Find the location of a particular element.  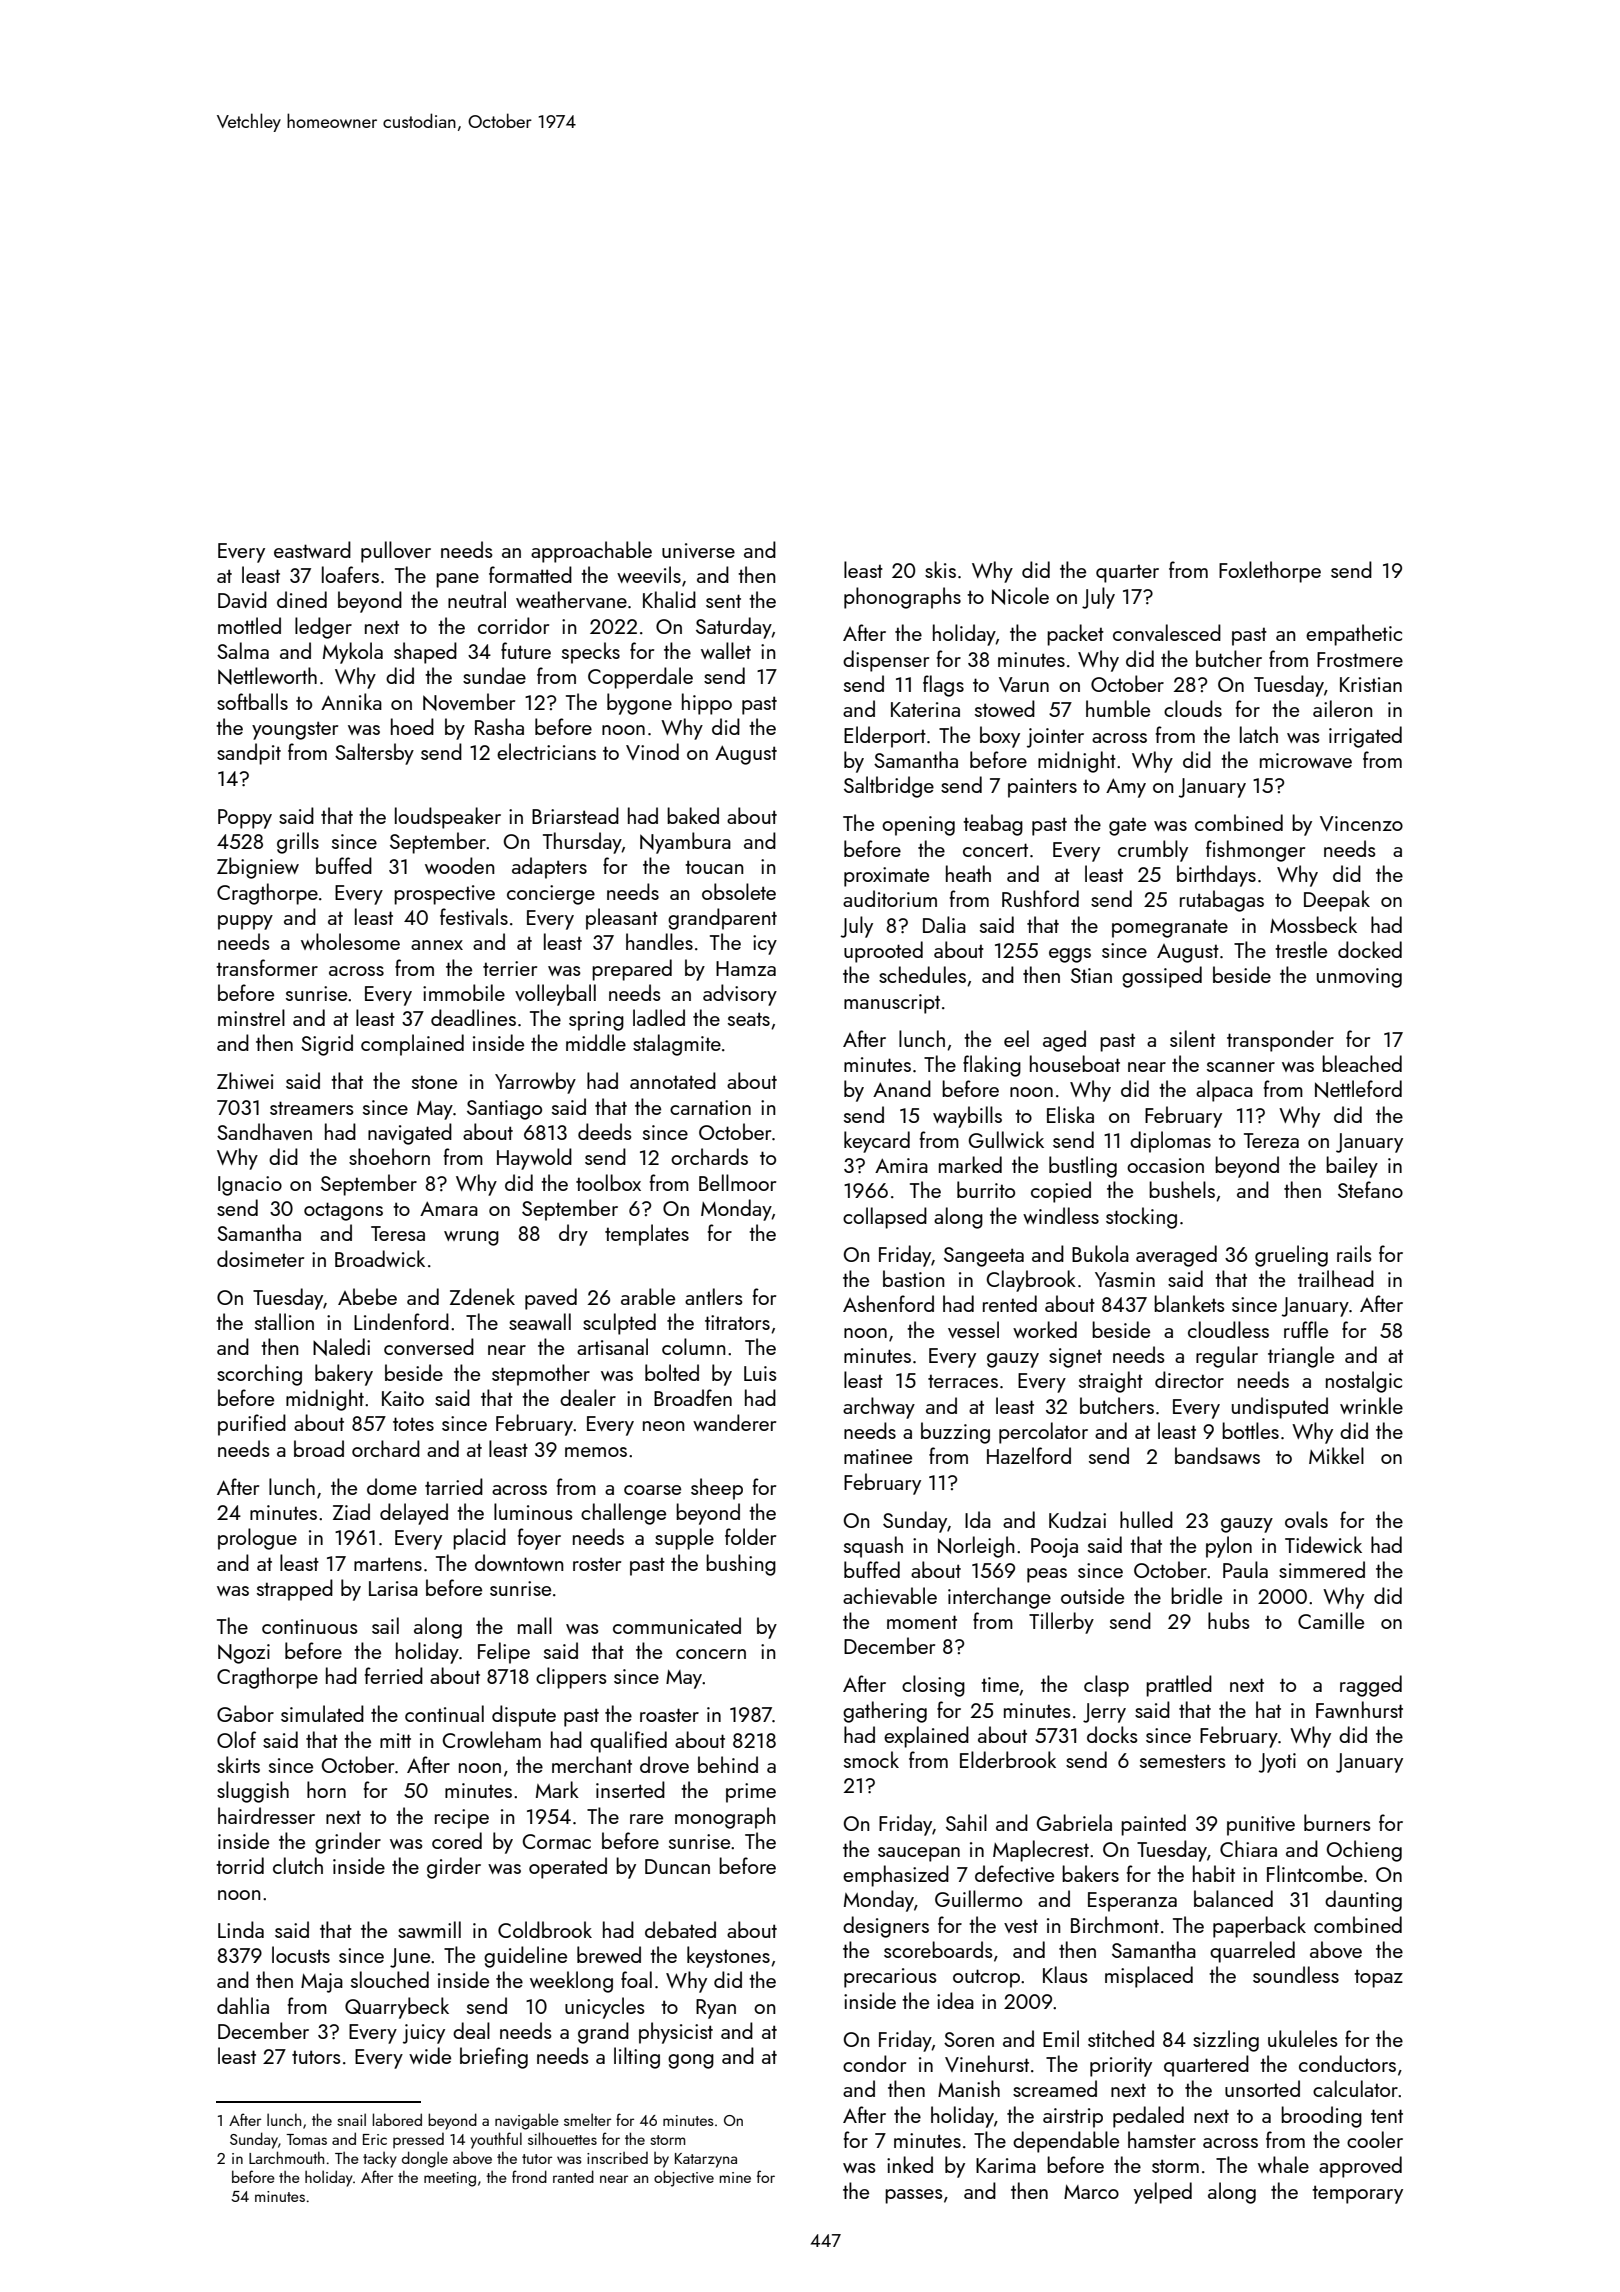

eastward is located at coordinates (312, 549).
